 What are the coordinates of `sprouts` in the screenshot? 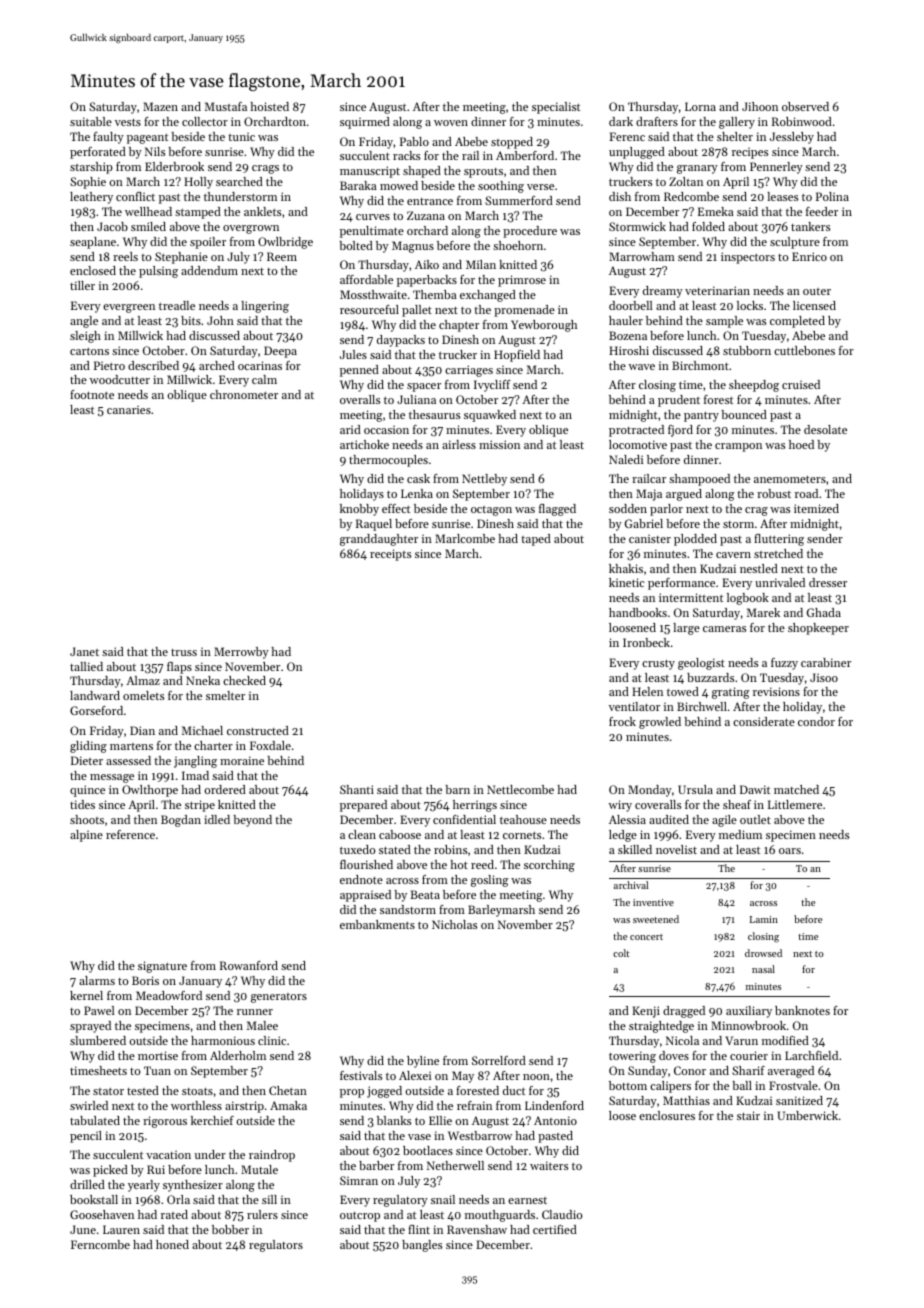 It's located at (483, 173).
